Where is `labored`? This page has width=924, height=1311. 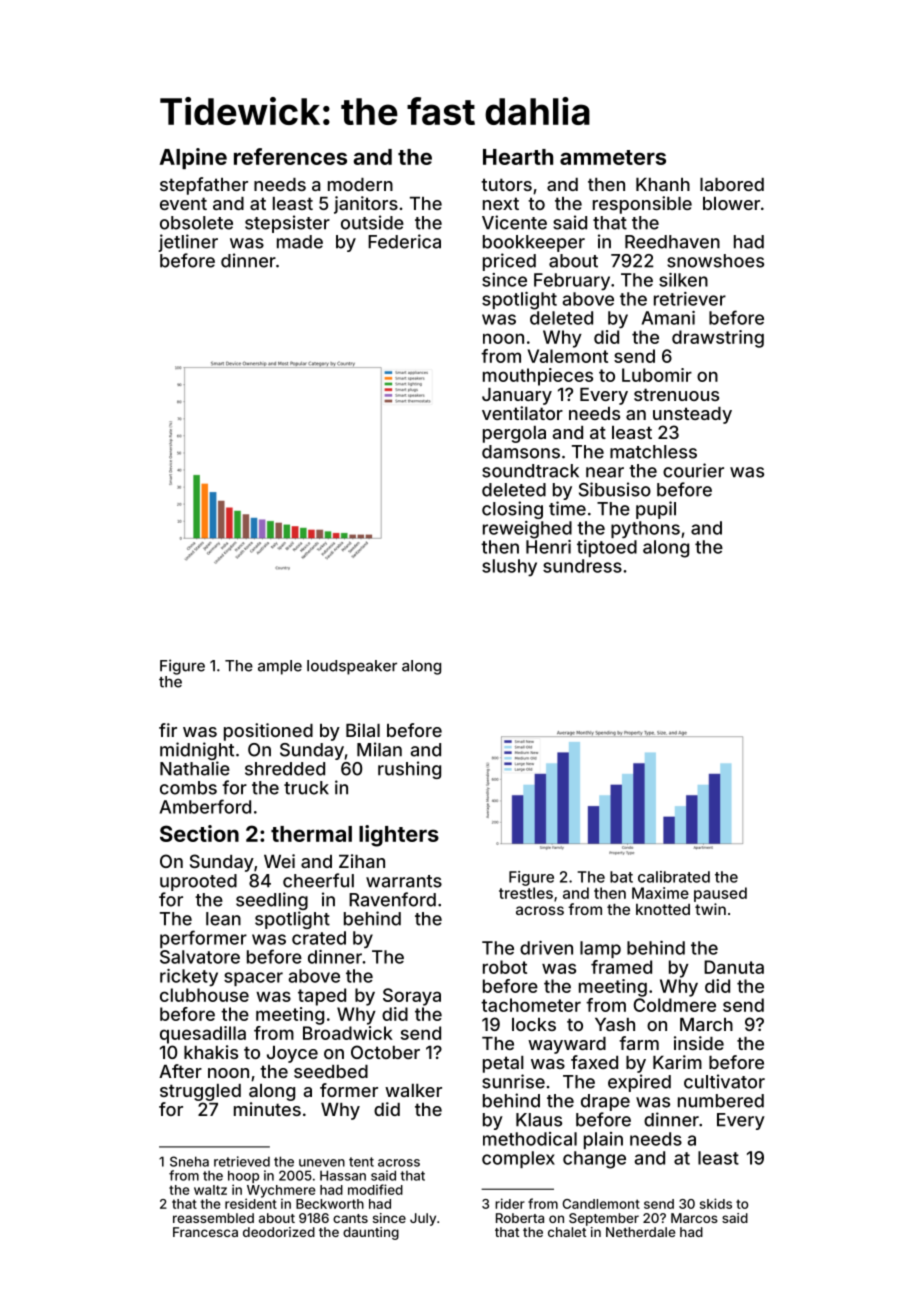 labored is located at coordinates (732, 184).
